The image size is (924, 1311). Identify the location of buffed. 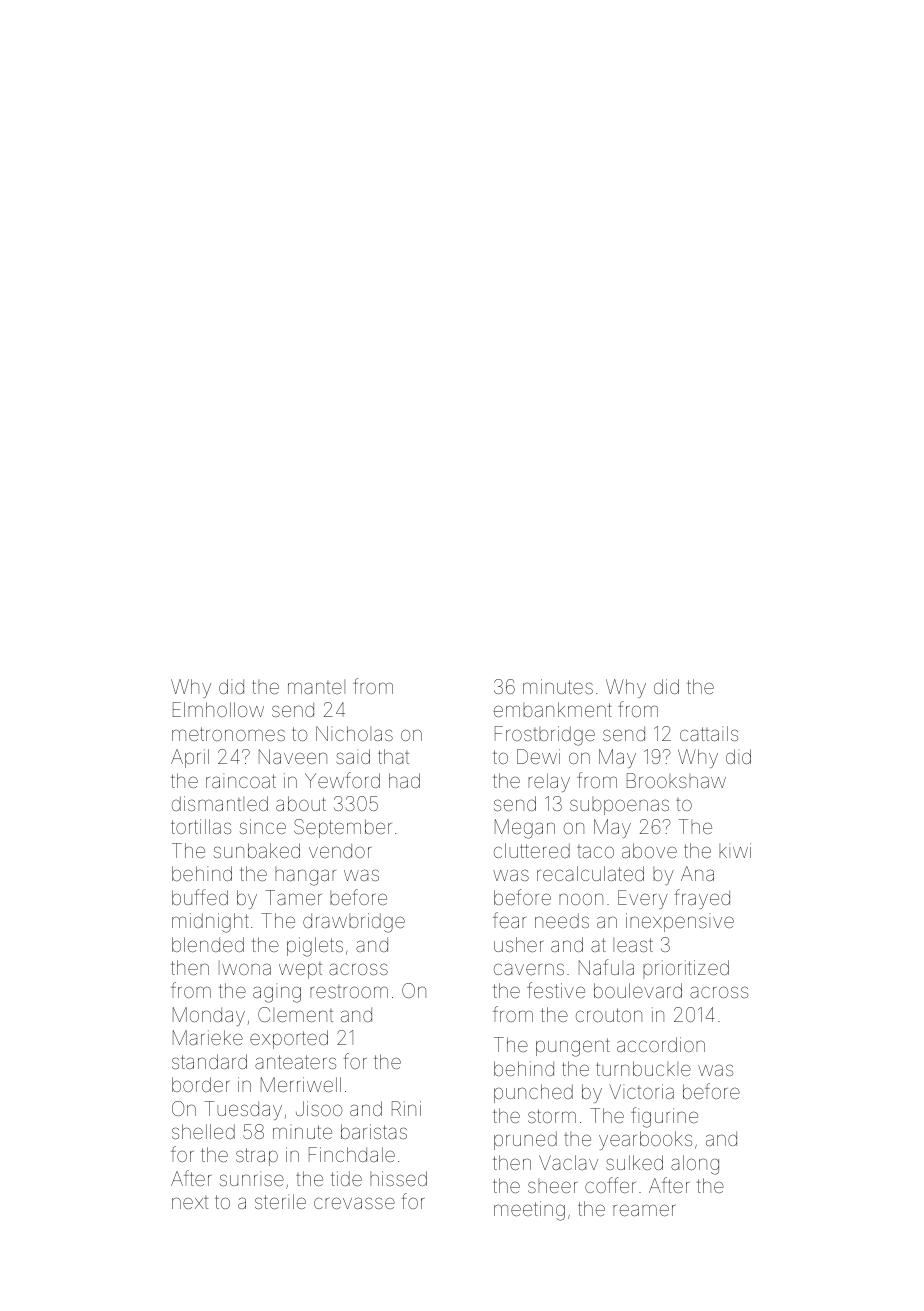
(200, 897).
